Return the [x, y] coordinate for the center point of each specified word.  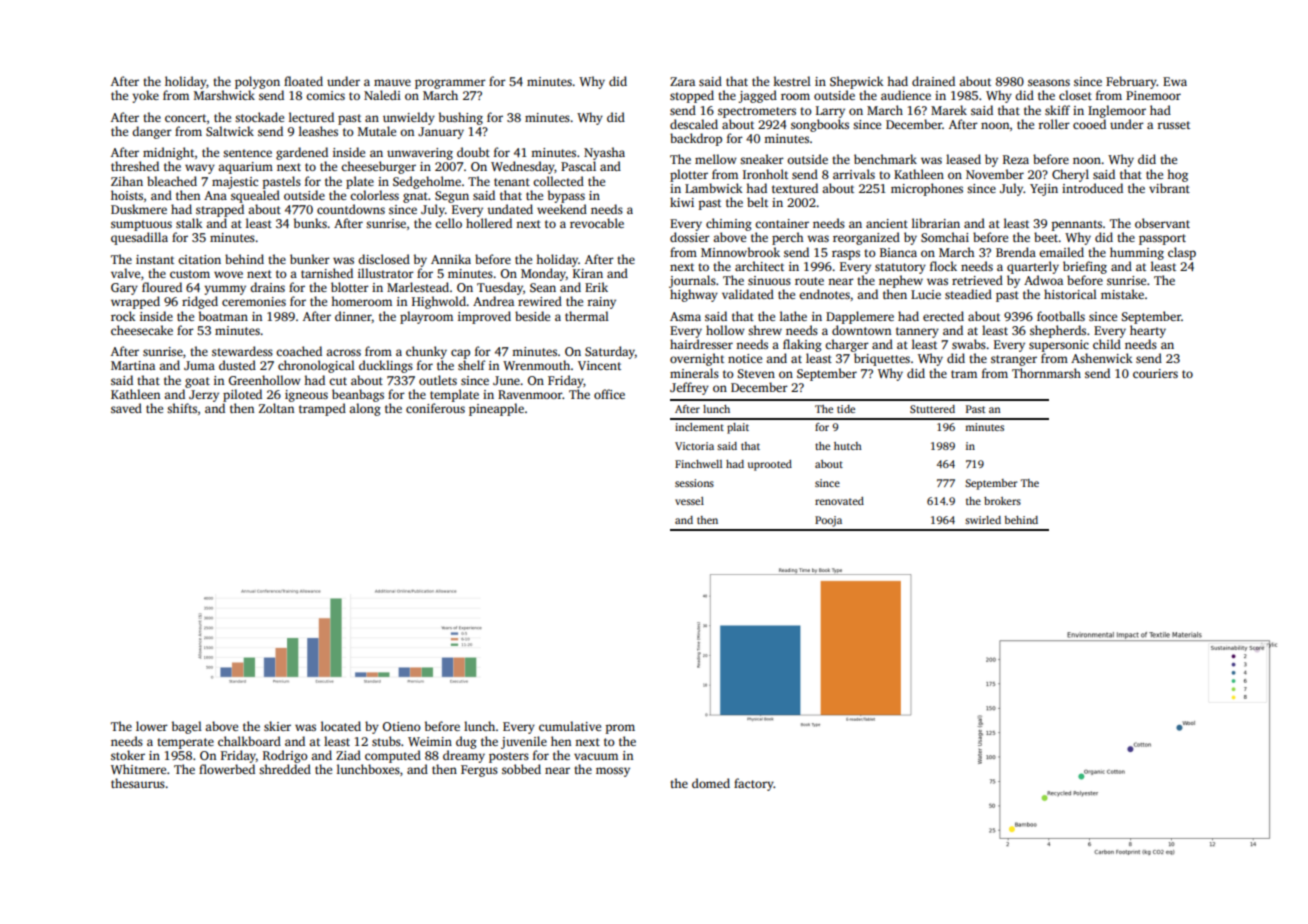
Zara [682, 81]
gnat [415, 197]
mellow [716, 159]
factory [754, 784]
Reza [1016, 159]
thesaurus [138, 783]
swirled [983, 520]
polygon [257, 82]
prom [620, 729]
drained [933, 81]
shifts [182, 408]
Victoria [694, 446]
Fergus [479, 771]
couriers [1155, 373]
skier [277, 726]
